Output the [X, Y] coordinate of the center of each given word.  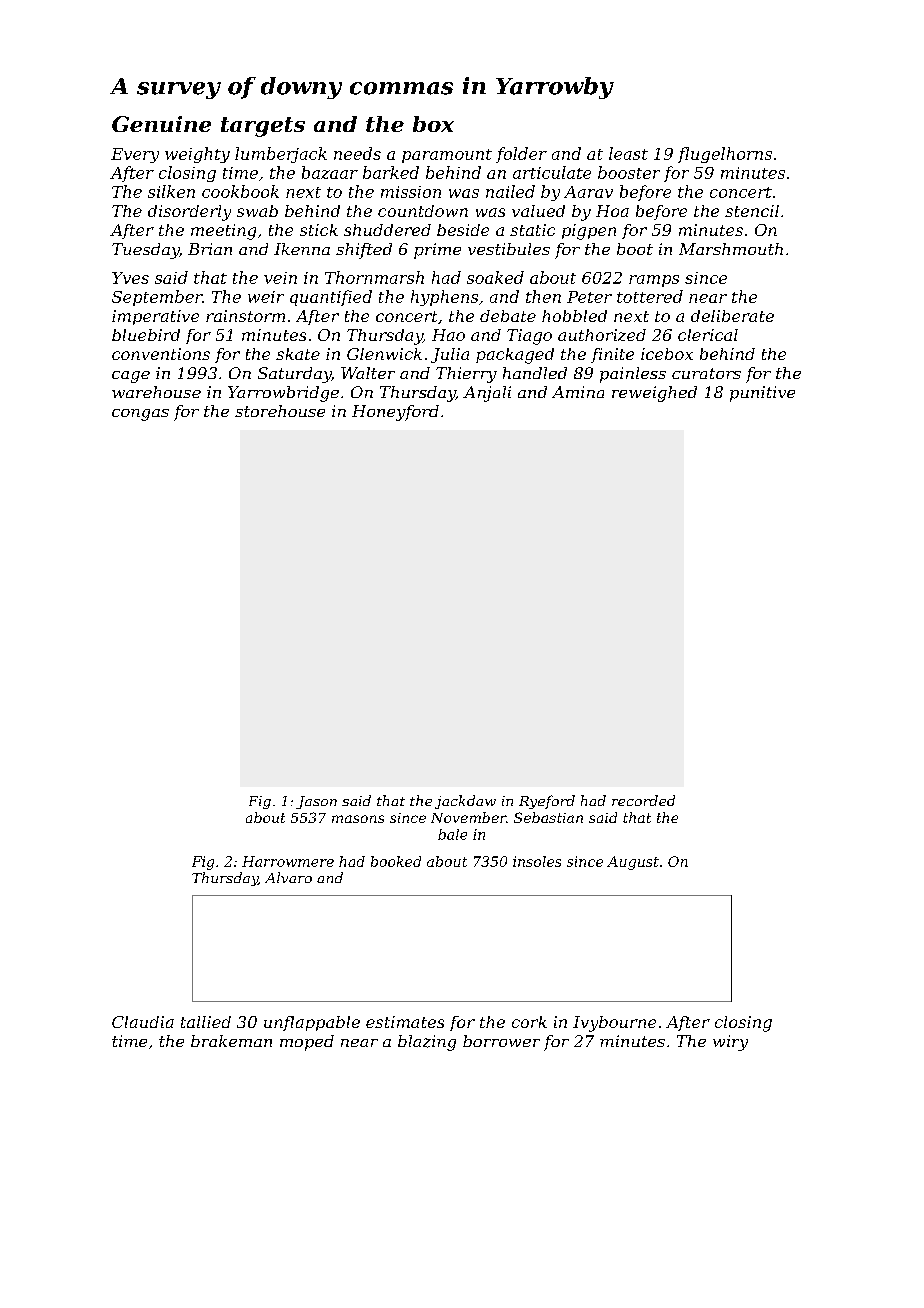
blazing [427, 1043]
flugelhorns [725, 155]
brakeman [231, 1041]
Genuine [161, 124]
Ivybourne [614, 1024]
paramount [447, 156]
